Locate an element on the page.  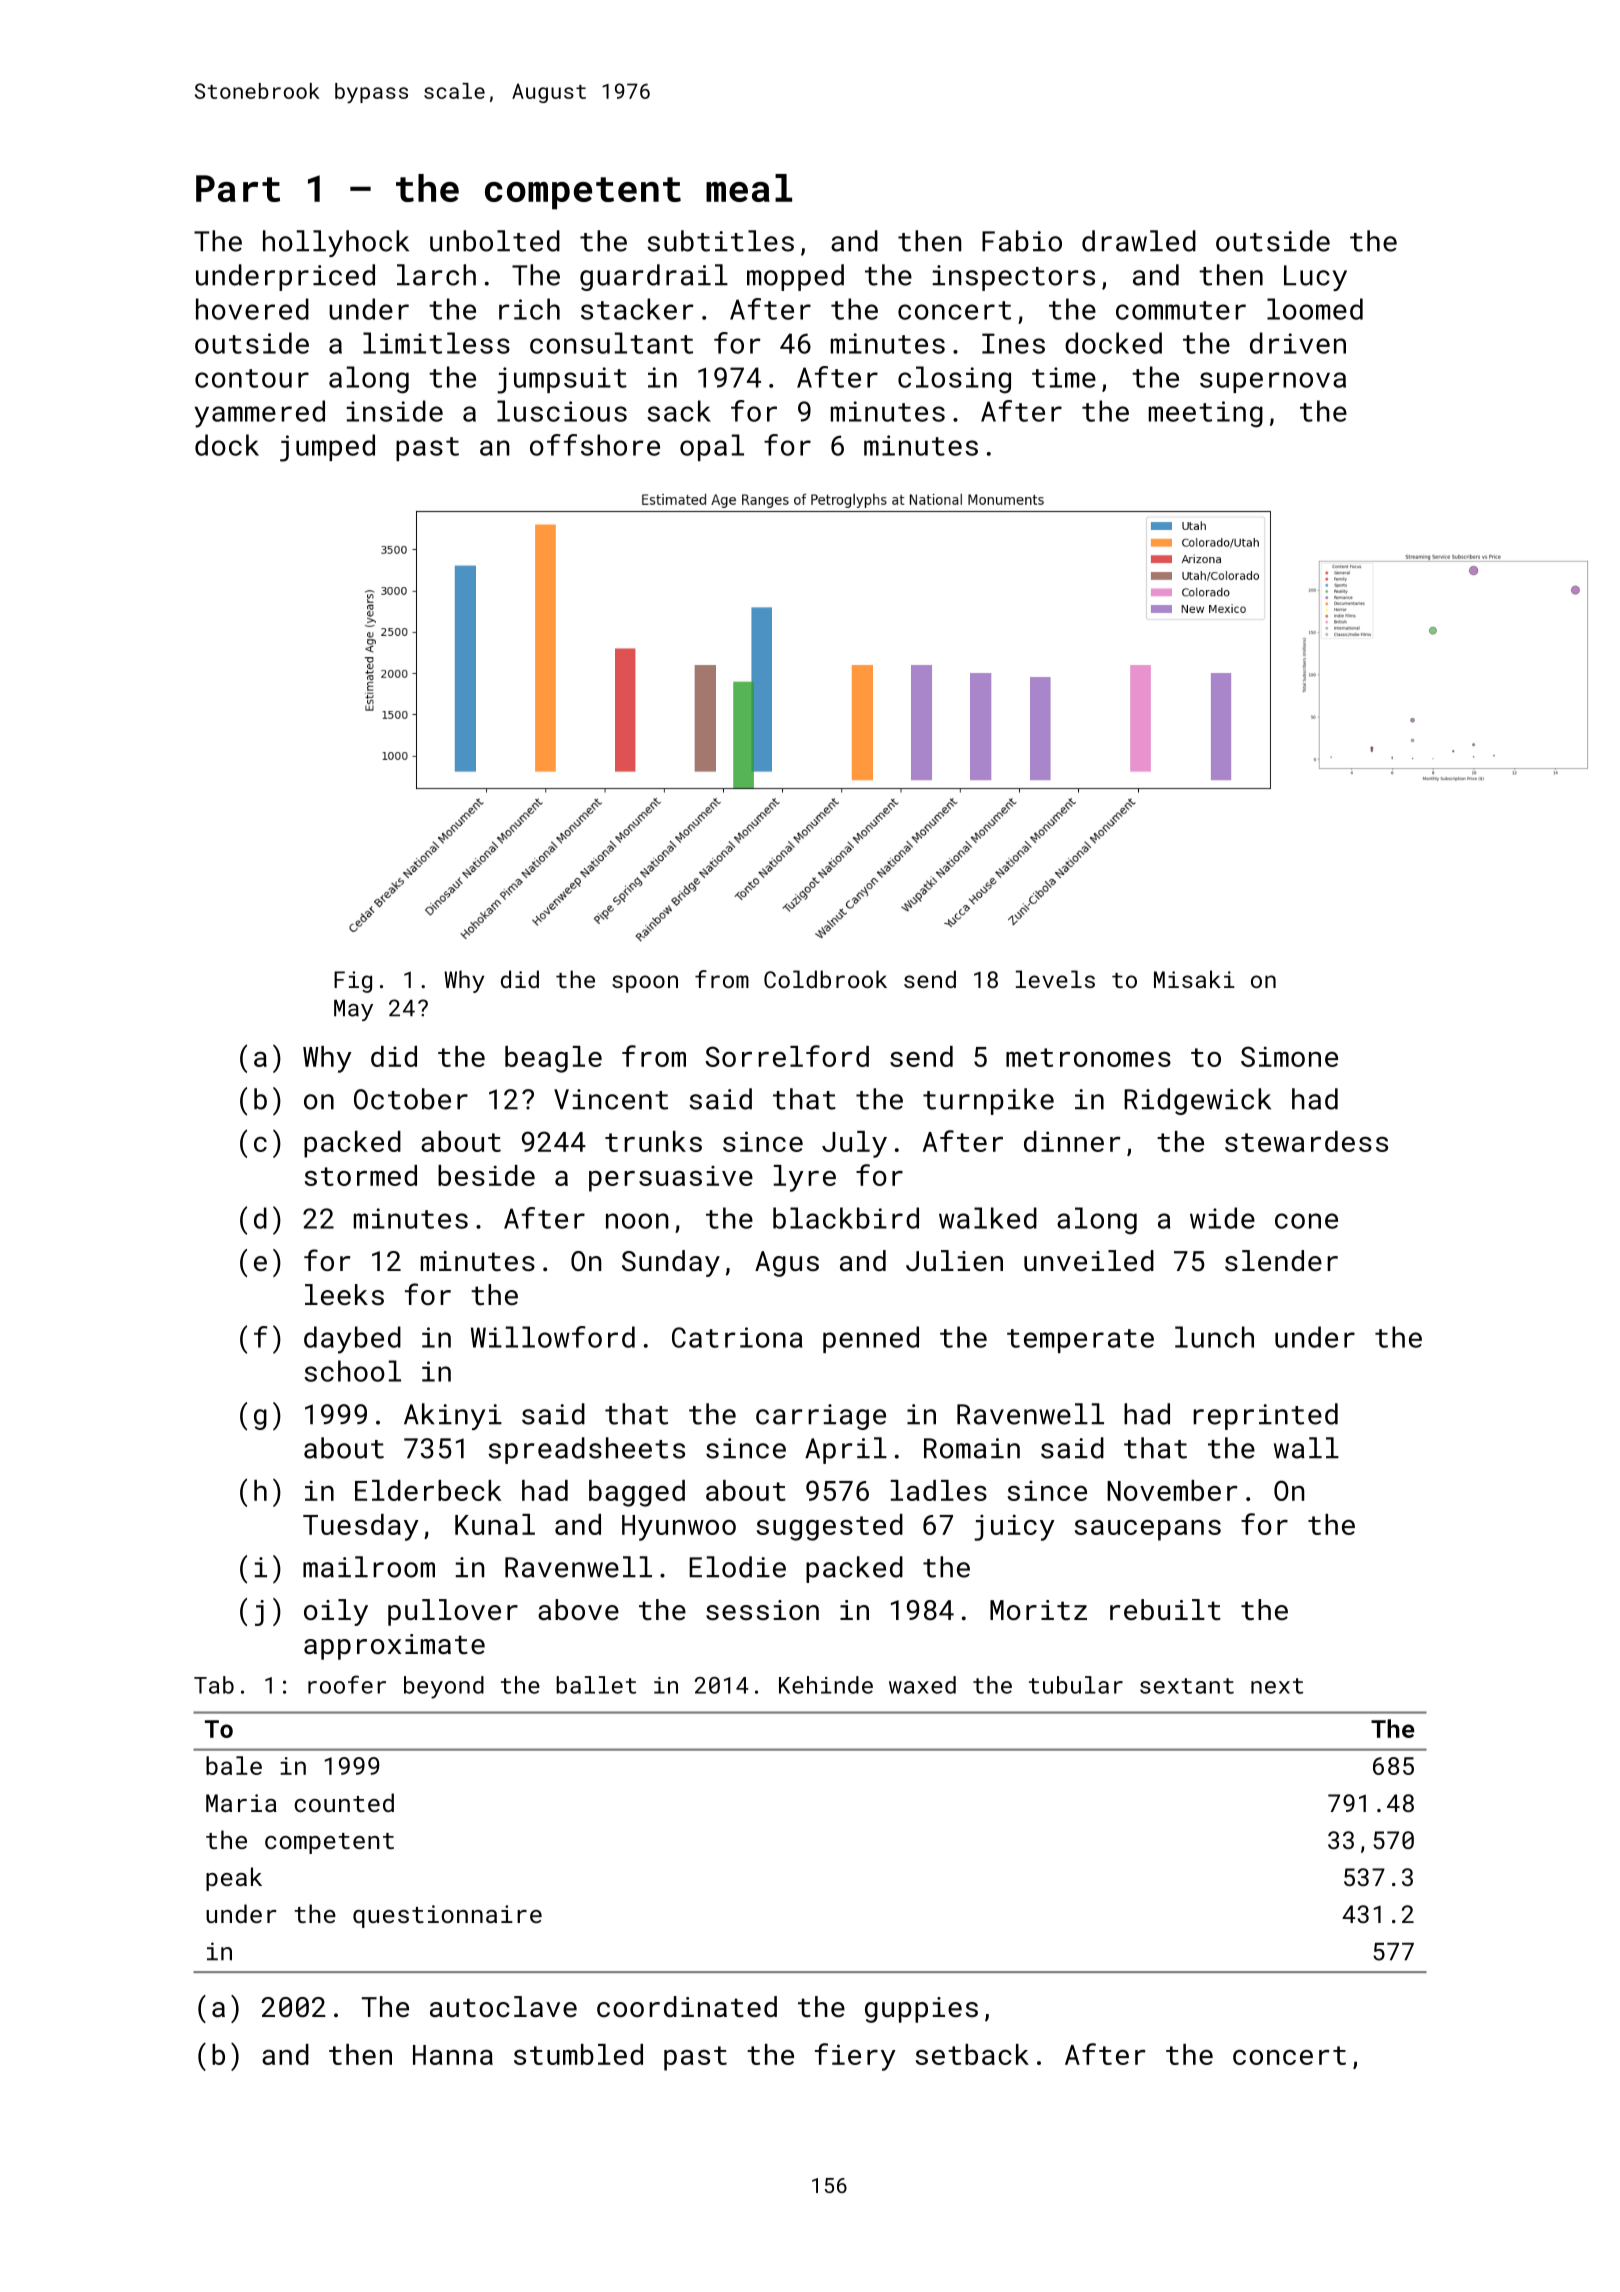
levels is located at coordinates (1055, 979).
